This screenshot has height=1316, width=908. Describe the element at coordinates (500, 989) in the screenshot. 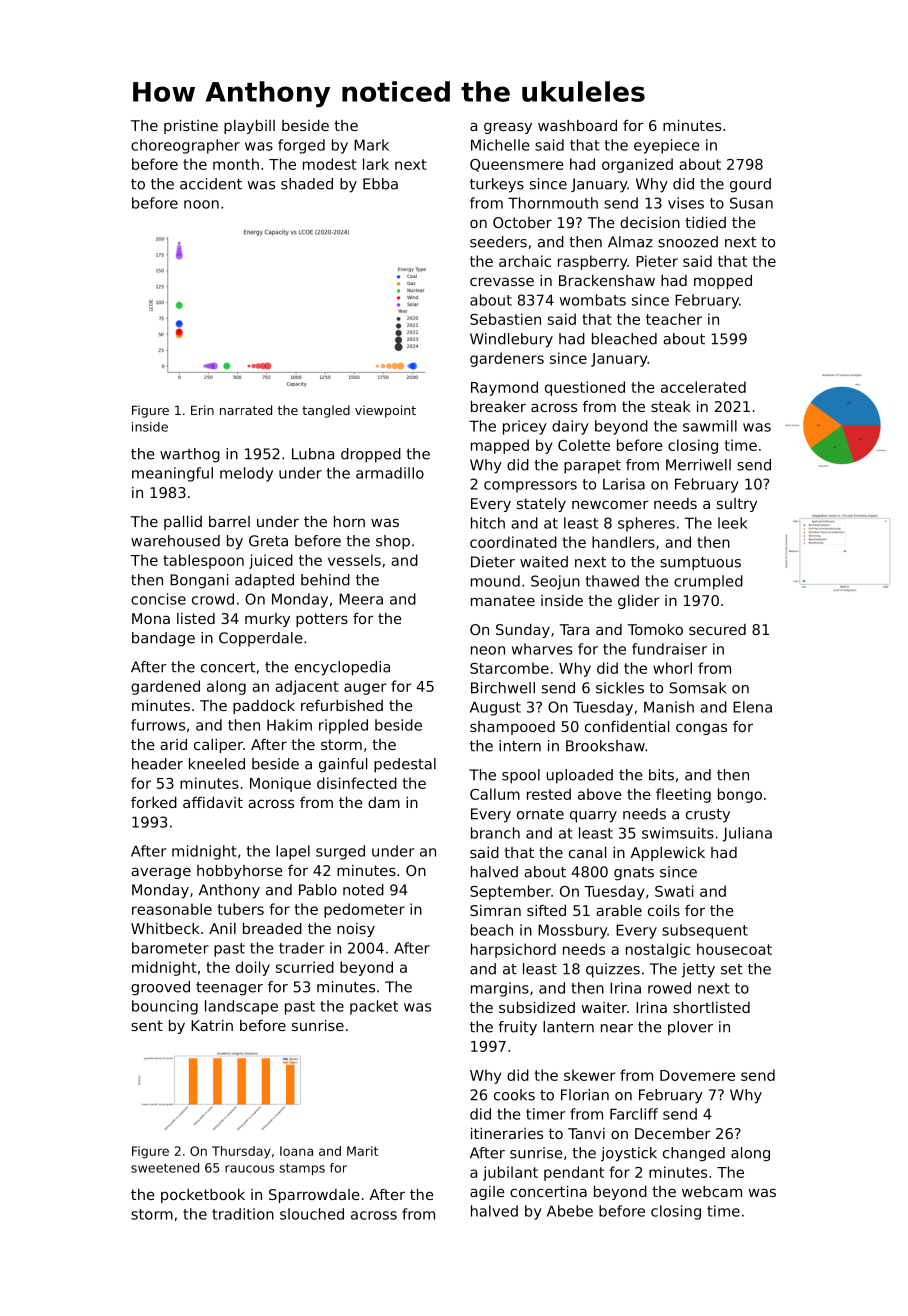

I see `margins` at that location.
